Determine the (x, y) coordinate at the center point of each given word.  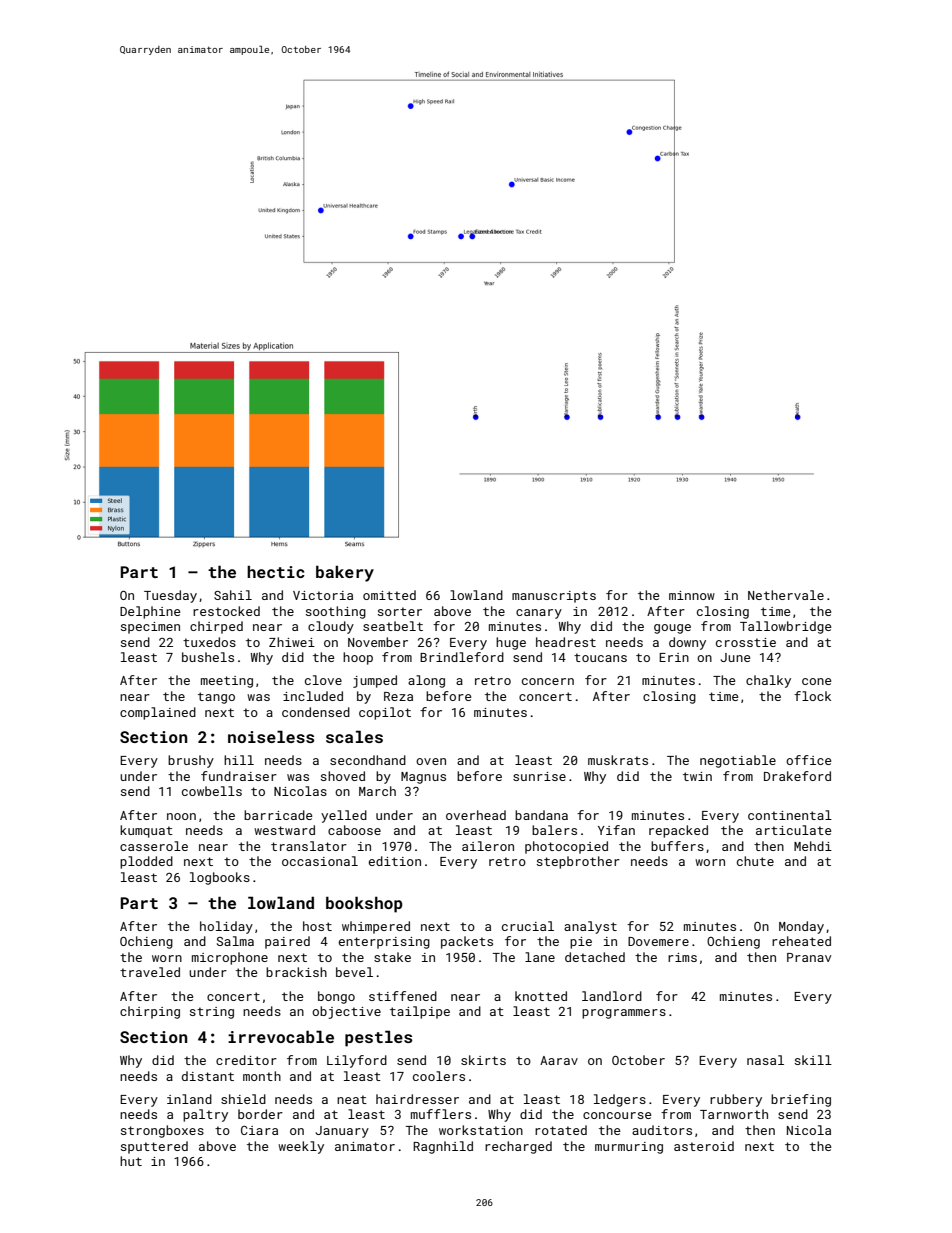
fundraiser (239, 776)
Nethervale (786, 595)
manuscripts (554, 597)
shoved (343, 776)
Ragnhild (443, 1147)
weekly (301, 1147)
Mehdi (813, 846)
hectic (276, 572)
